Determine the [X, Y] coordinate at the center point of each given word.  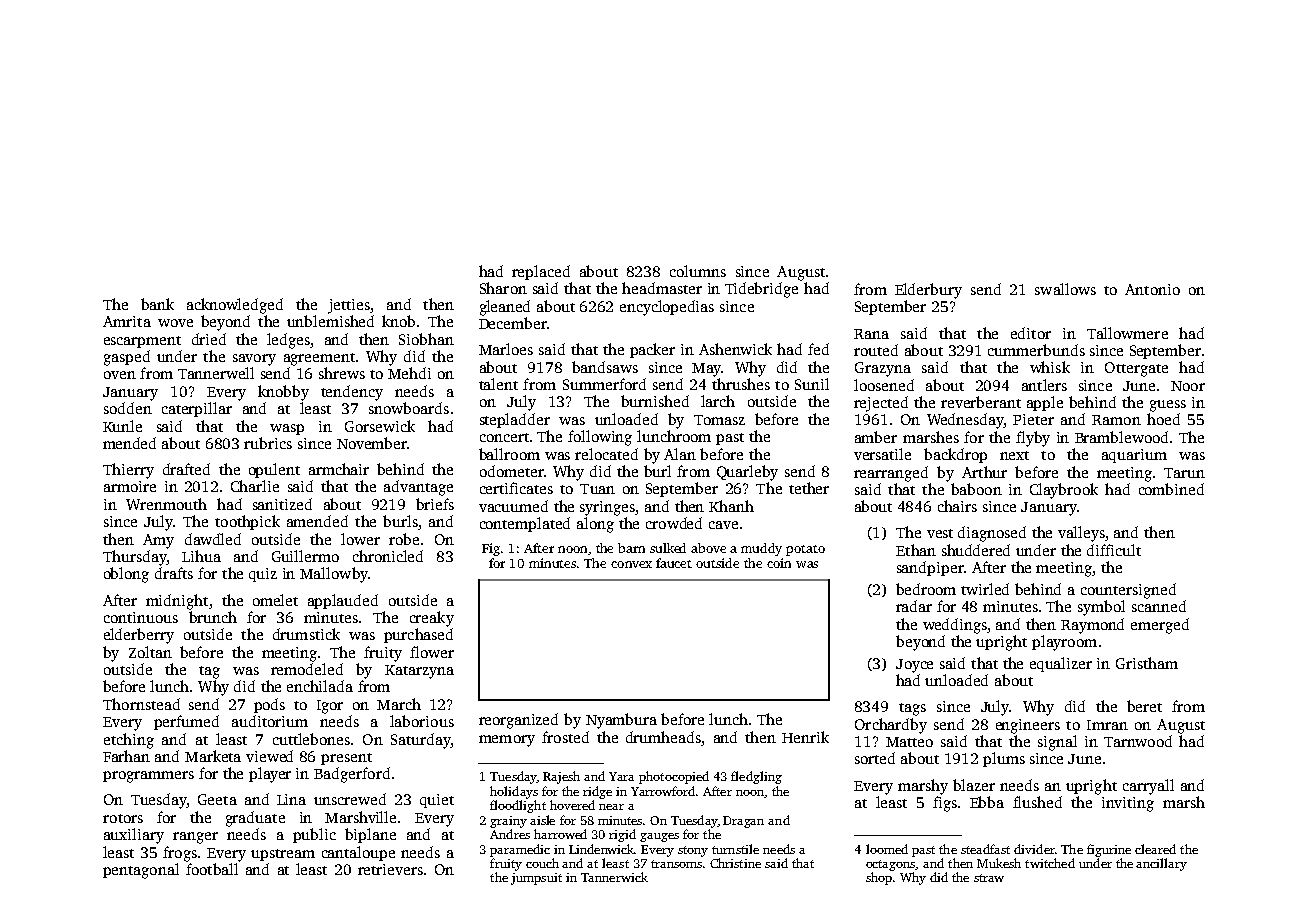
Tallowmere [1127, 333]
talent [498, 384]
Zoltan [150, 652]
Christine [735, 863]
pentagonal [141, 871]
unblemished [330, 321]
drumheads [663, 737]
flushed [1037, 802]
